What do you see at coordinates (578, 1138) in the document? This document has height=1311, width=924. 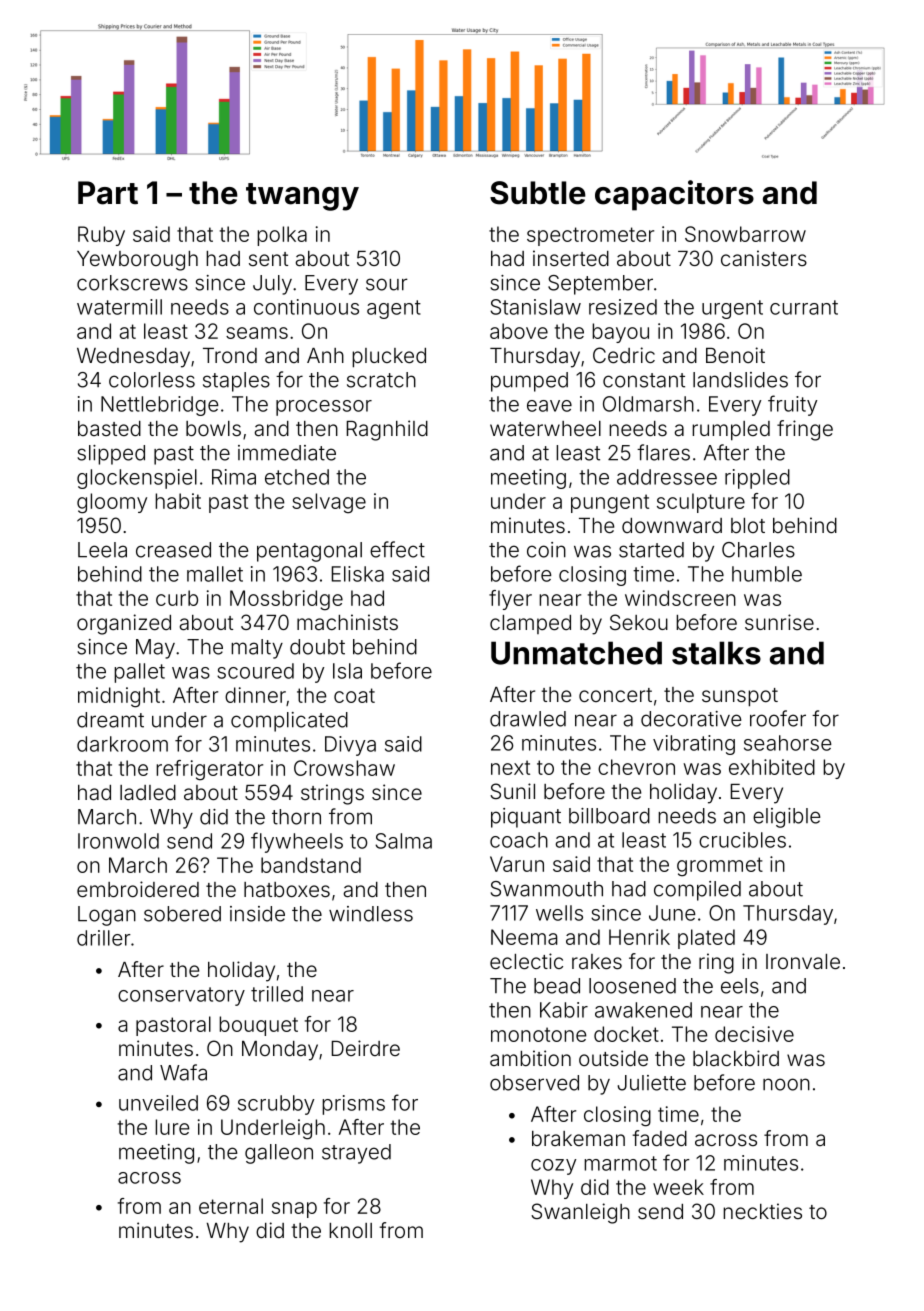 I see `brakeman` at bounding box center [578, 1138].
